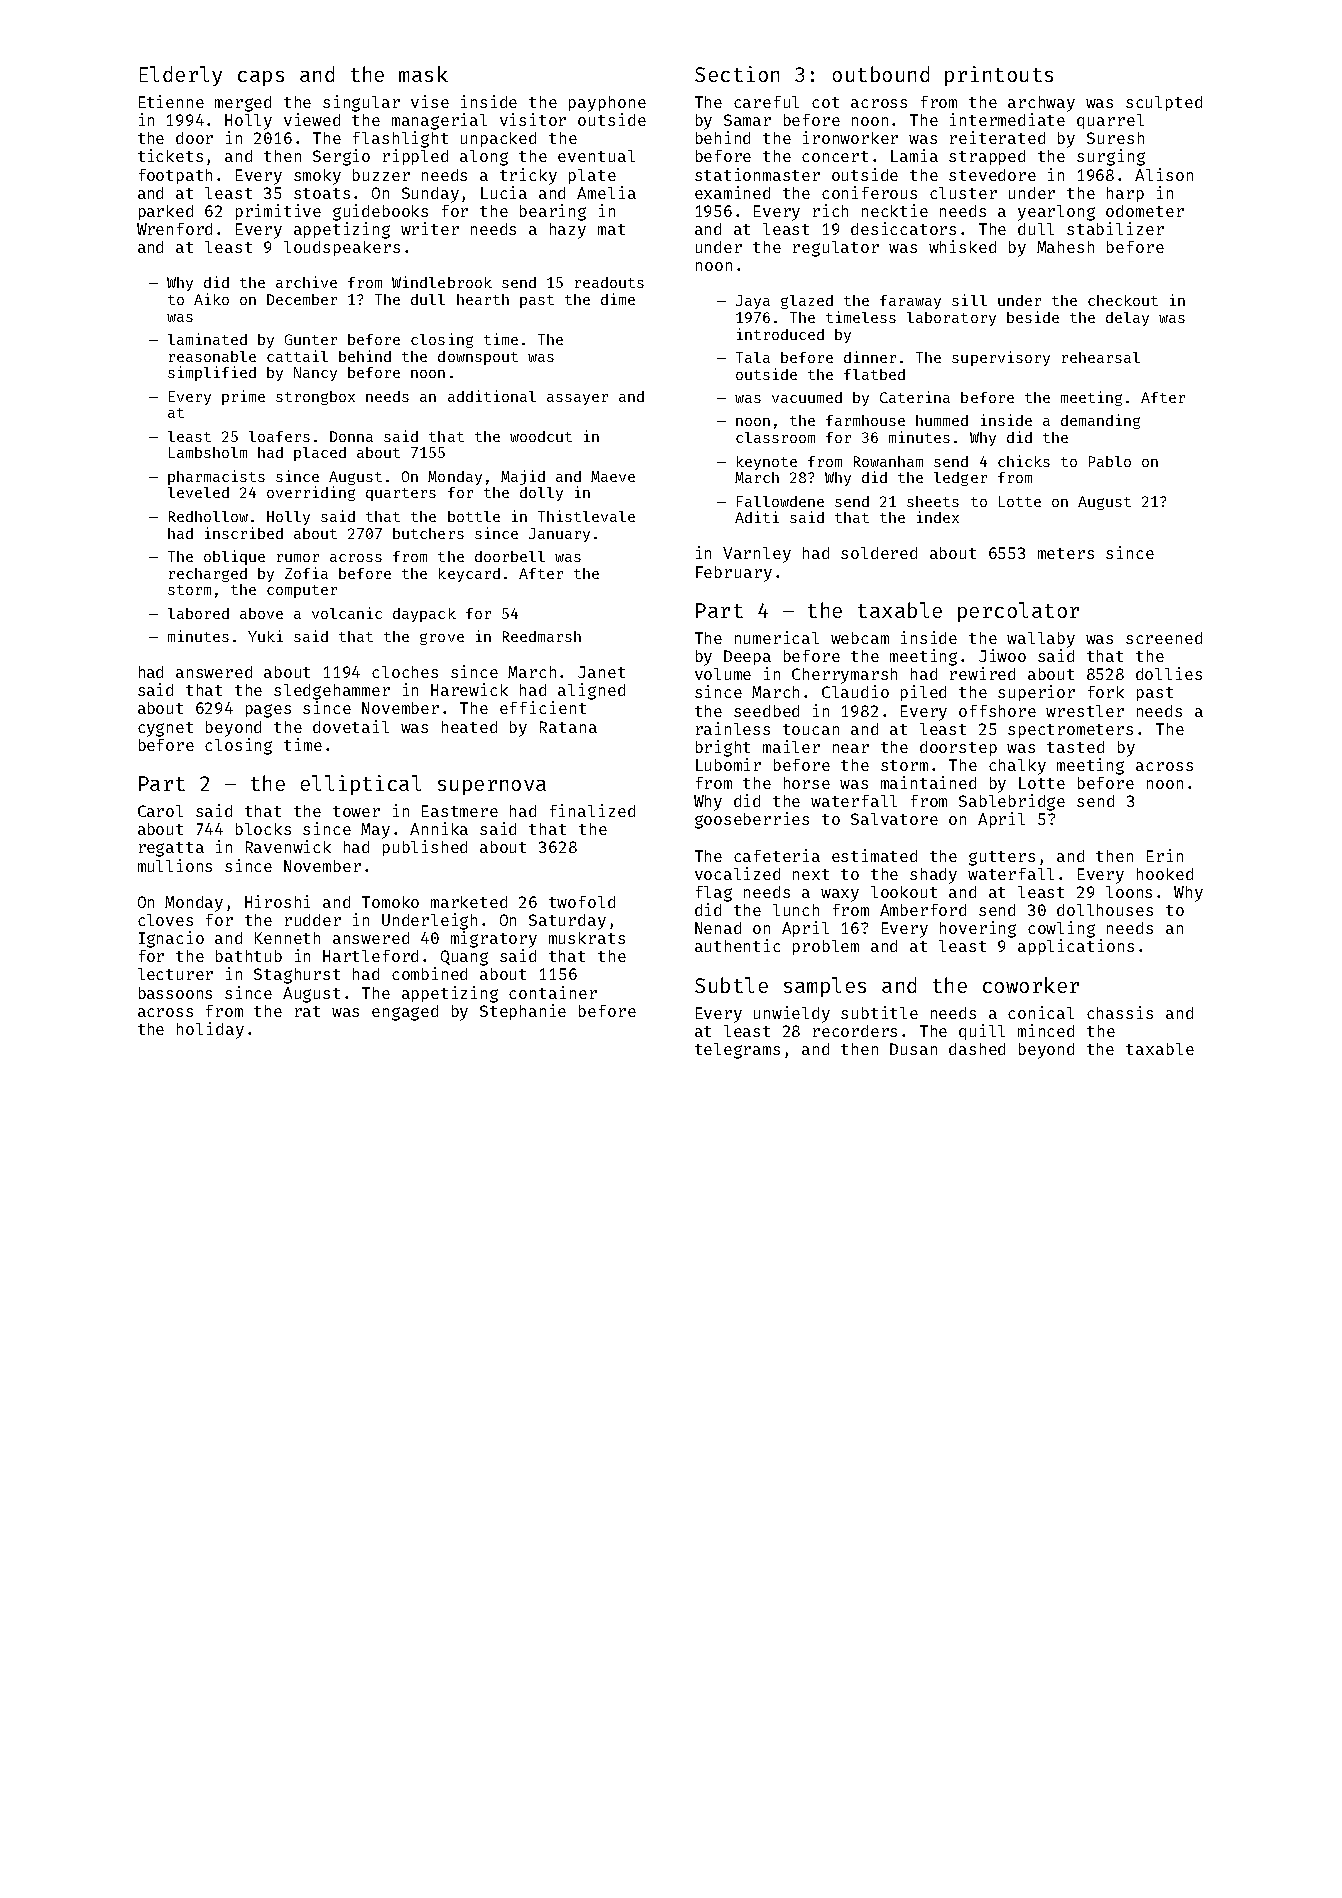  What do you see at coordinates (913, 1049) in the image?
I see `Dusan` at bounding box center [913, 1049].
